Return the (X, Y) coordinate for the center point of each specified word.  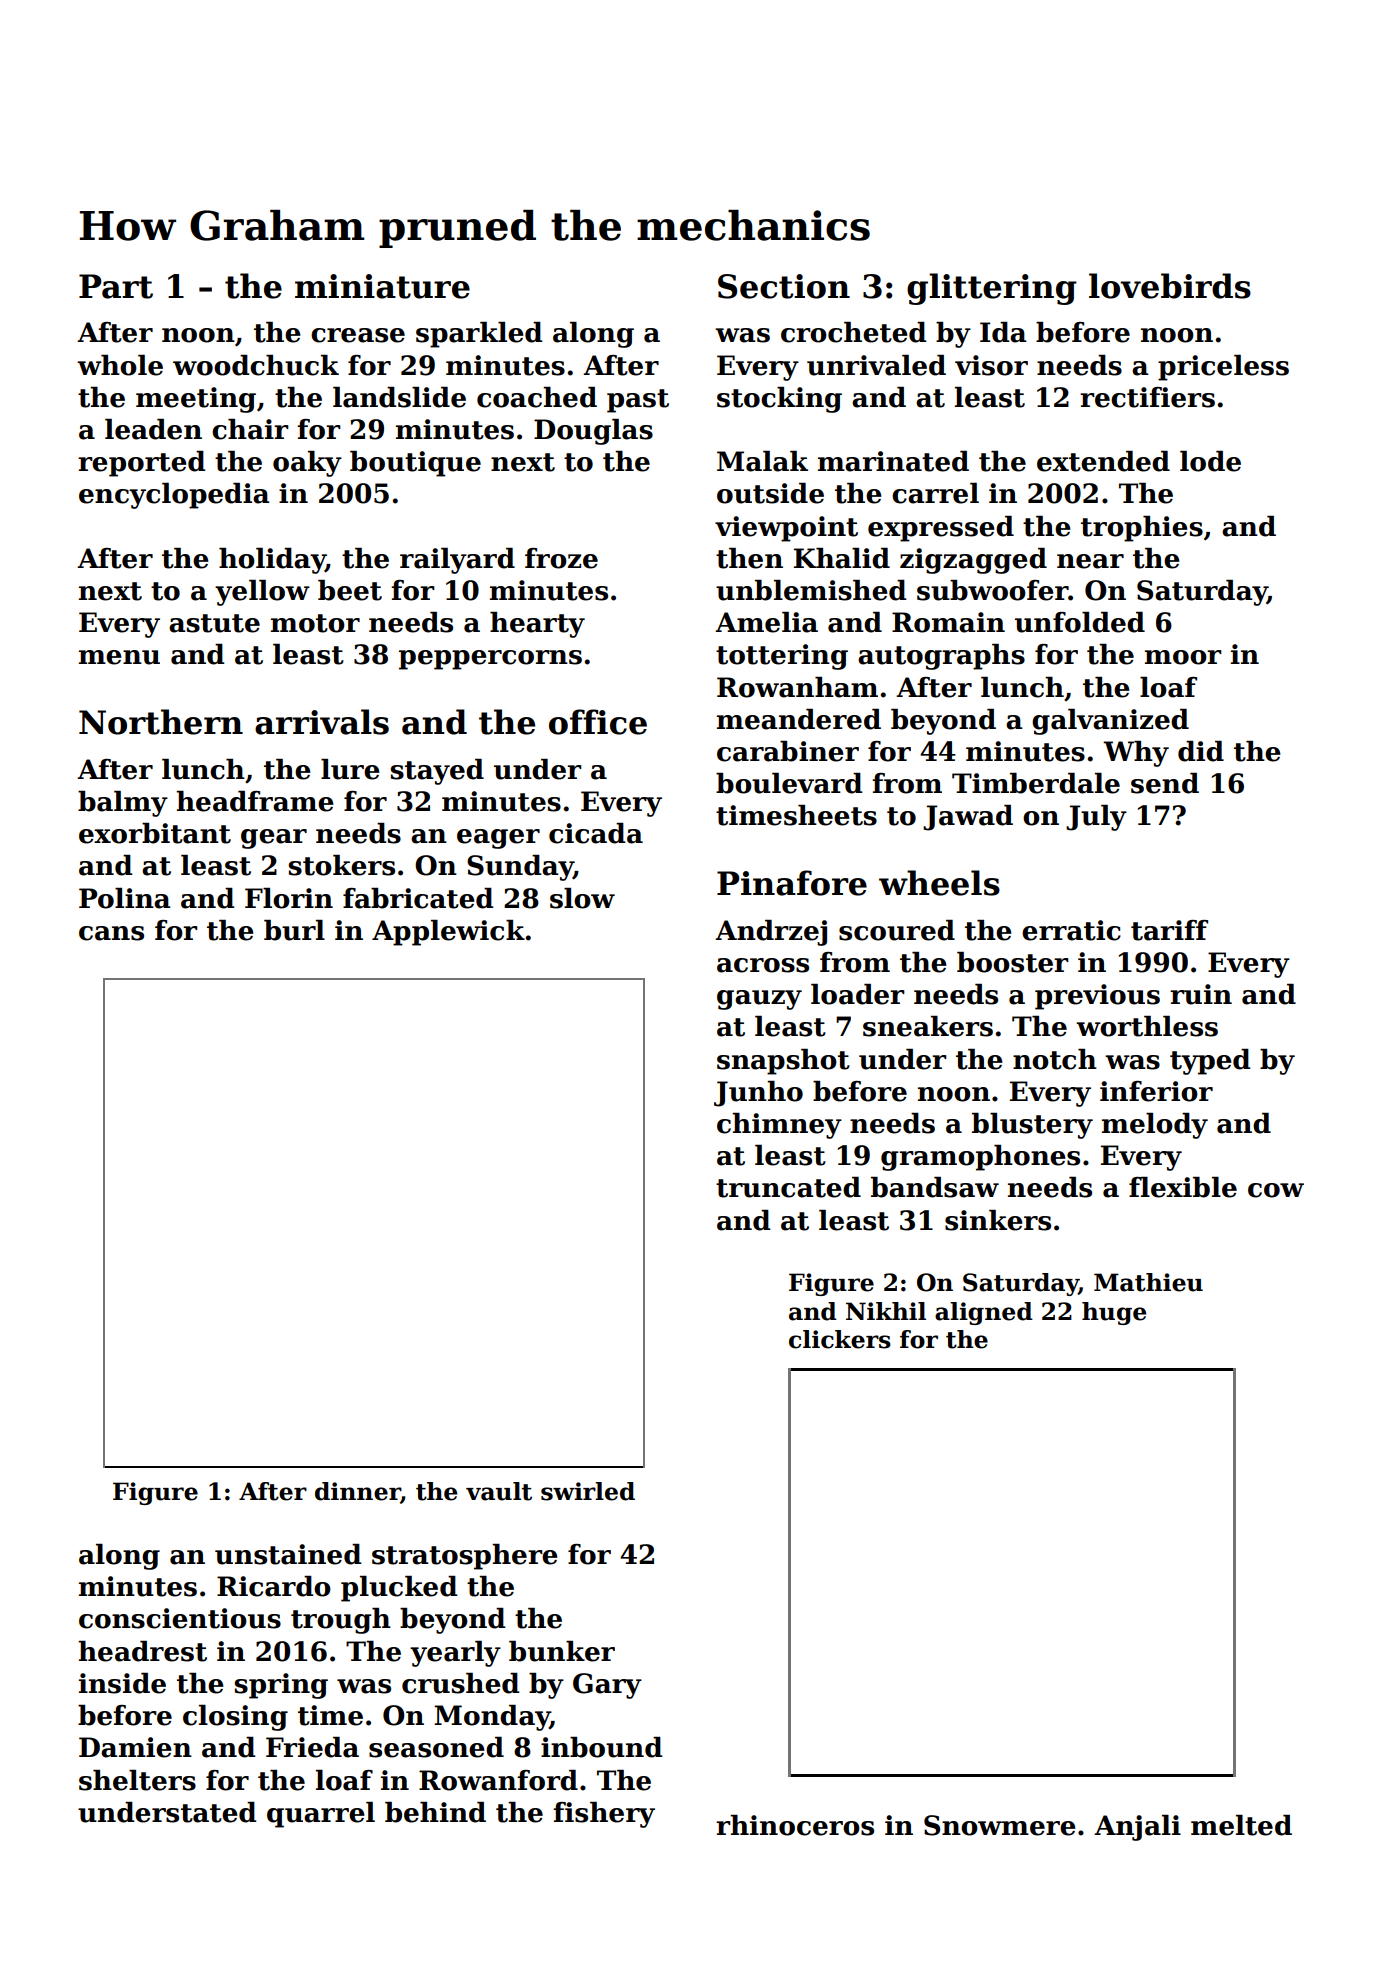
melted (1241, 1825)
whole (120, 365)
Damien (135, 1747)
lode (1210, 461)
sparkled (479, 335)
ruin (1201, 994)
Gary (607, 1686)
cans (111, 933)
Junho (758, 1094)
